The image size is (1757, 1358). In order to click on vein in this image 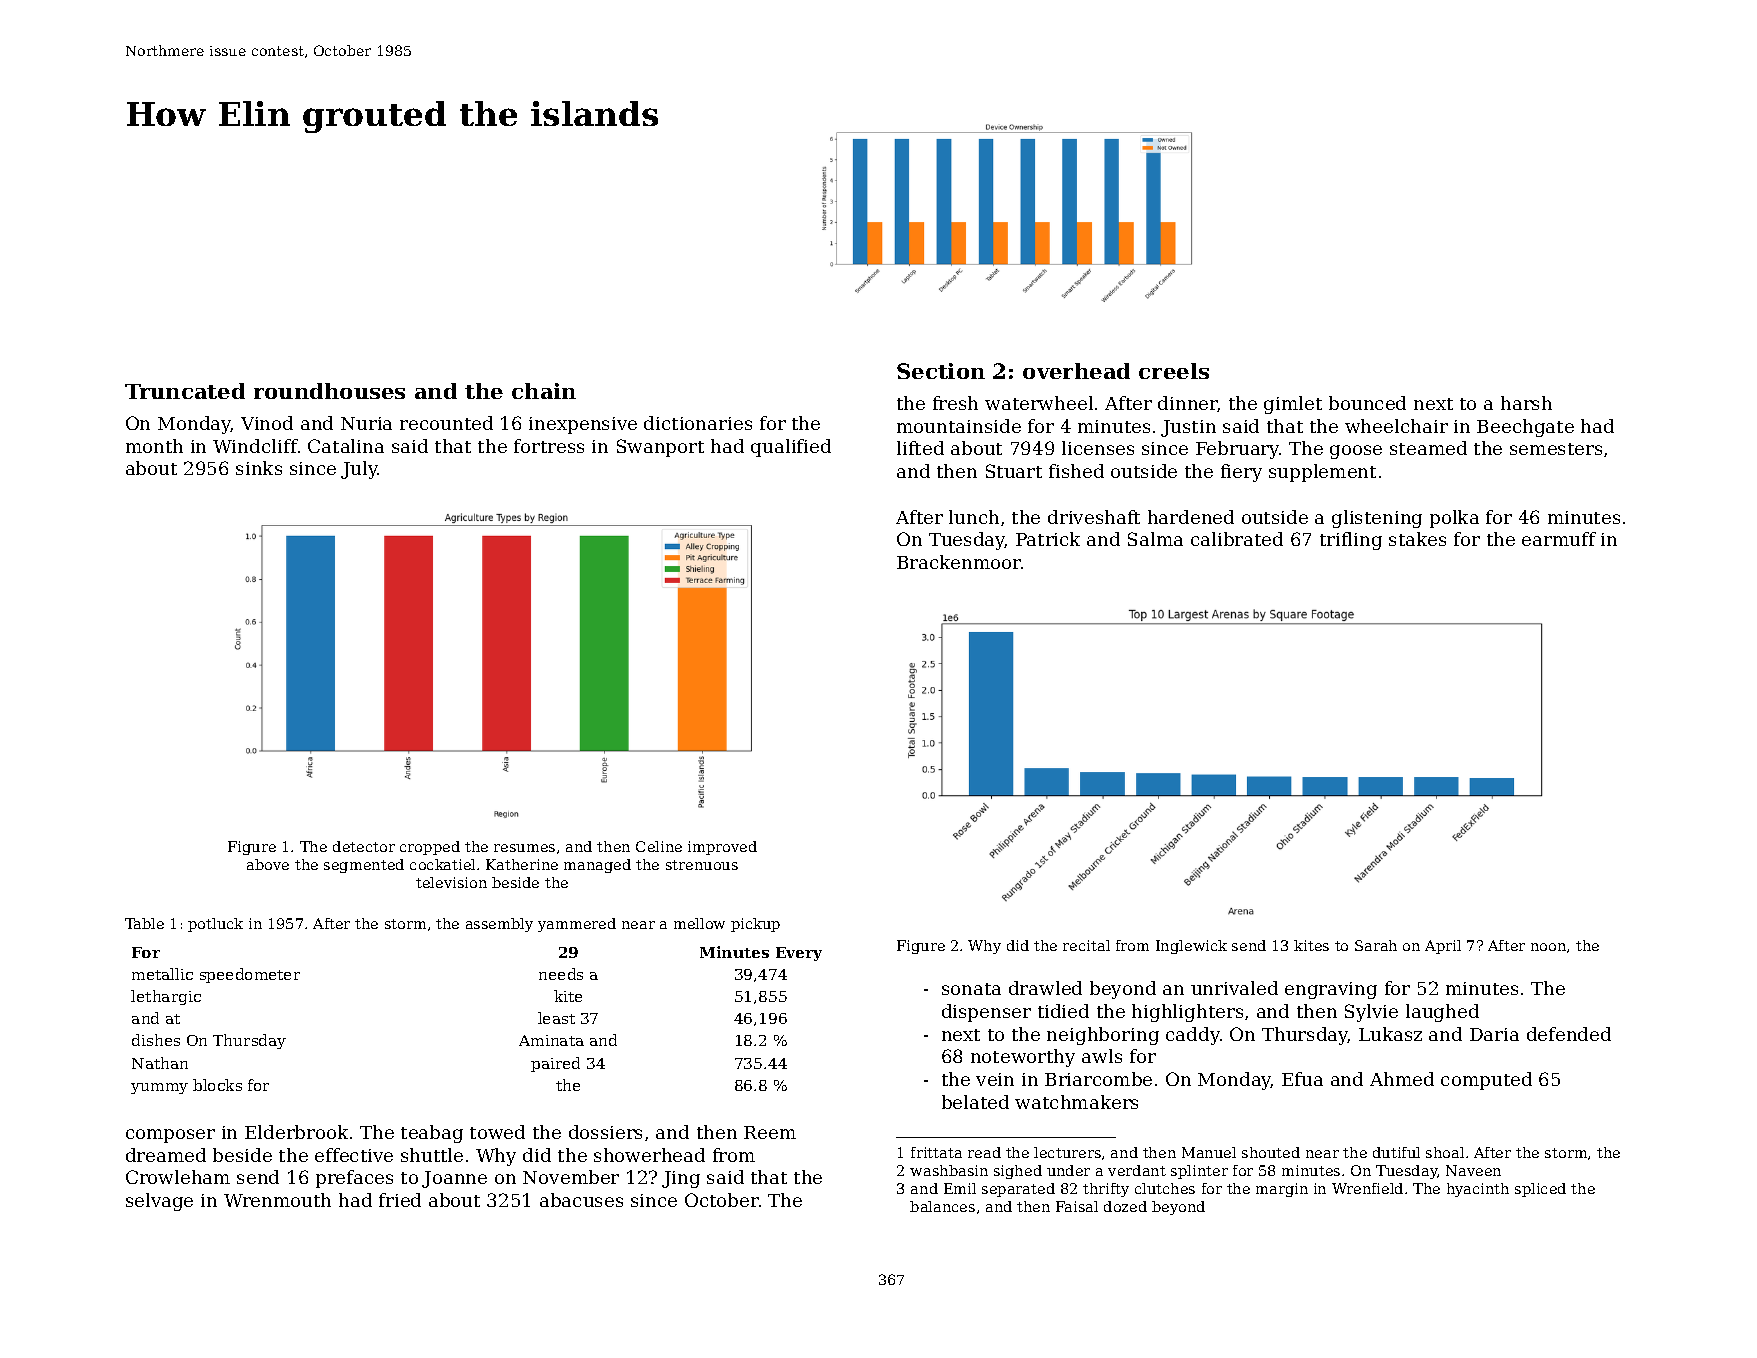, I will do `click(995, 1079)`.
